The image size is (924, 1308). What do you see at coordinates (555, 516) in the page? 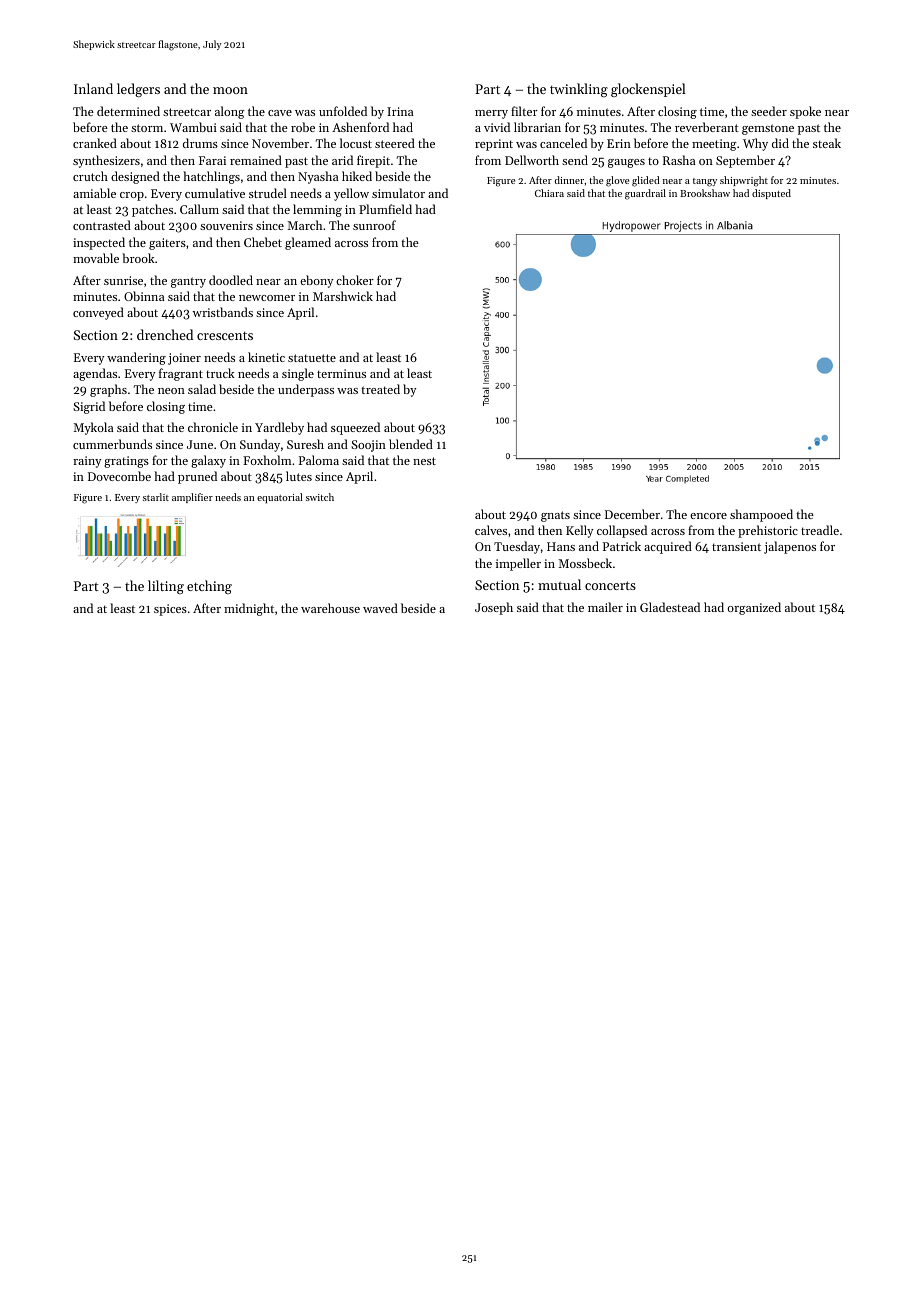
I see `gnats` at bounding box center [555, 516].
